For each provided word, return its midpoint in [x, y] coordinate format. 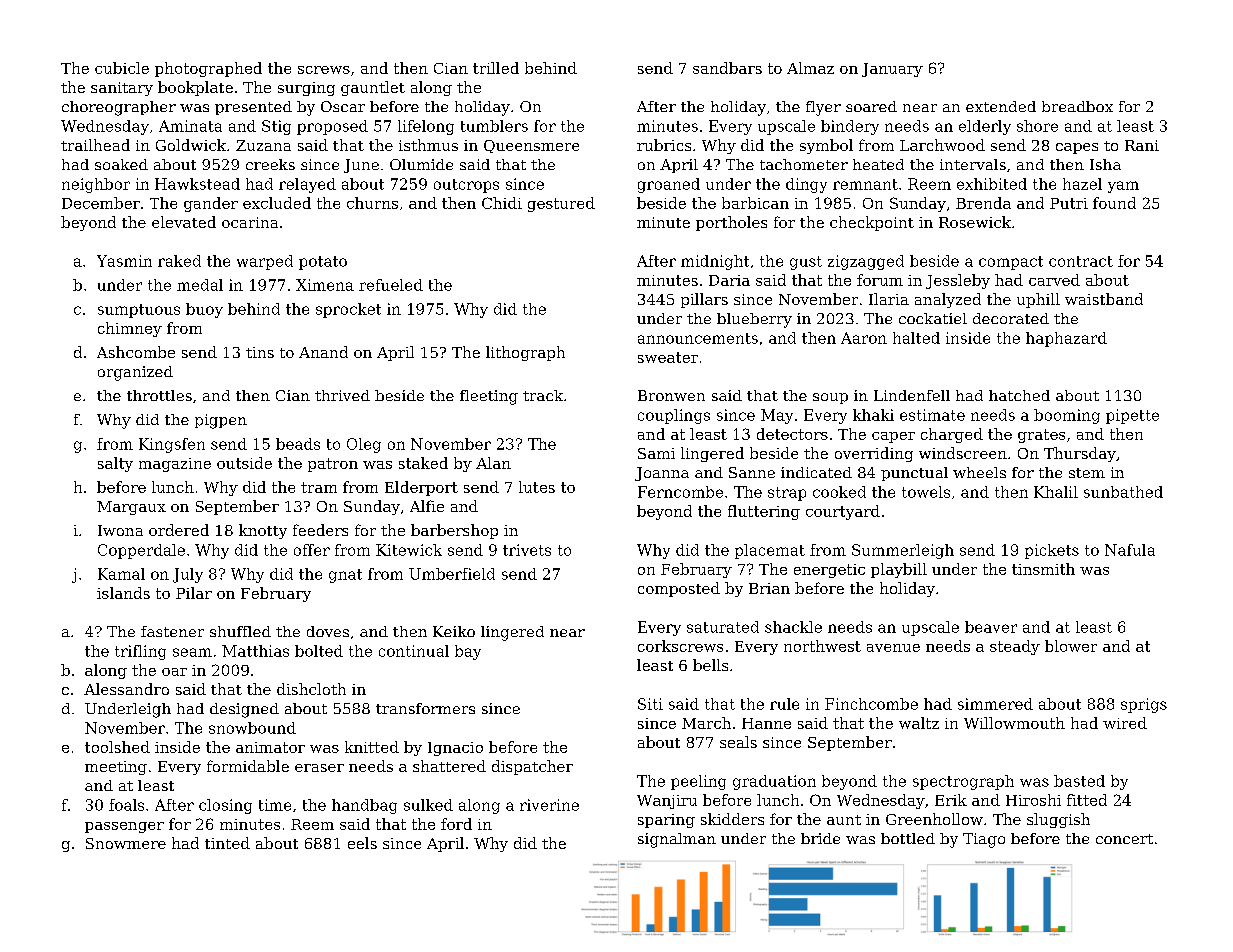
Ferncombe [680, 492]
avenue [893, 648]
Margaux [131, 508]
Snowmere [126, 843]
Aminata [190, 126]
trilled [496, 68]
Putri [1069, 203]
